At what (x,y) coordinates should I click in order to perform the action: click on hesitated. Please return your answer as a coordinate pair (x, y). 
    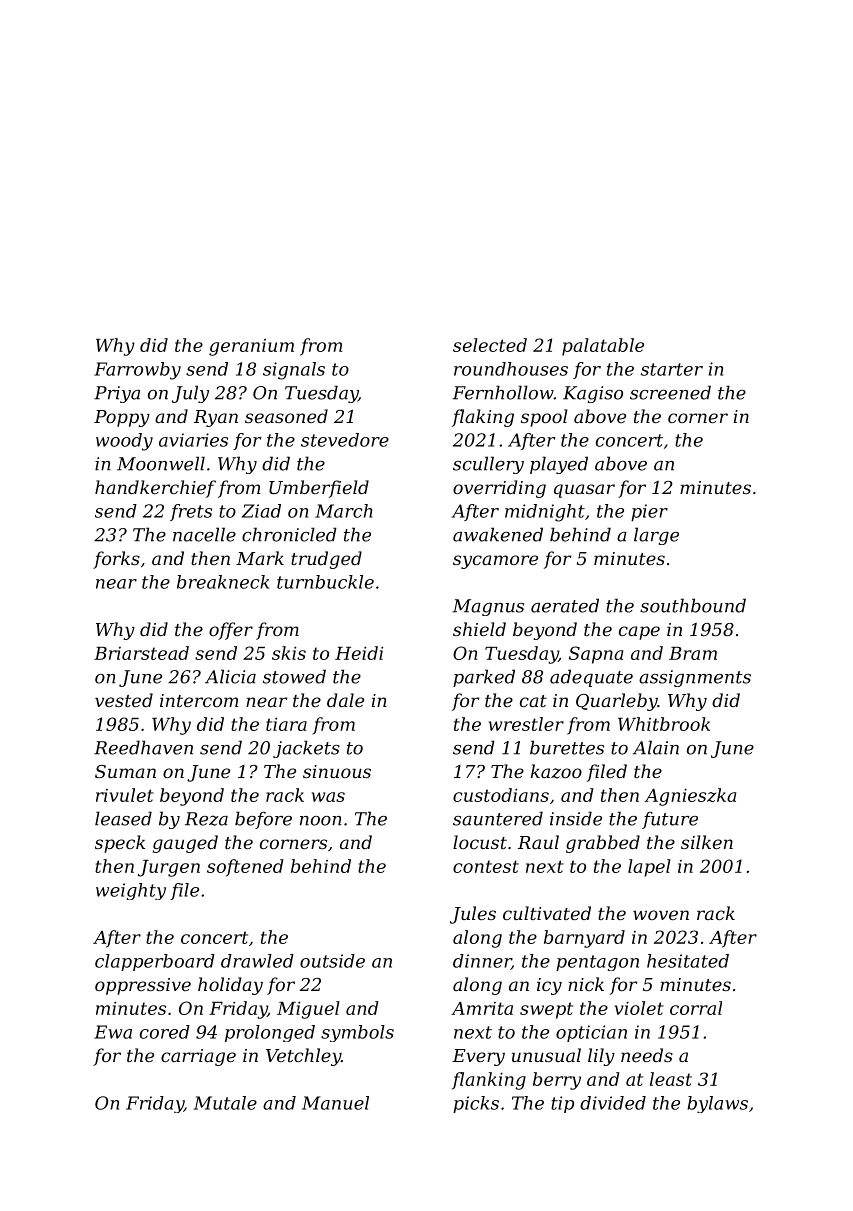
    Looking at the image, I should click on (688, 961).
